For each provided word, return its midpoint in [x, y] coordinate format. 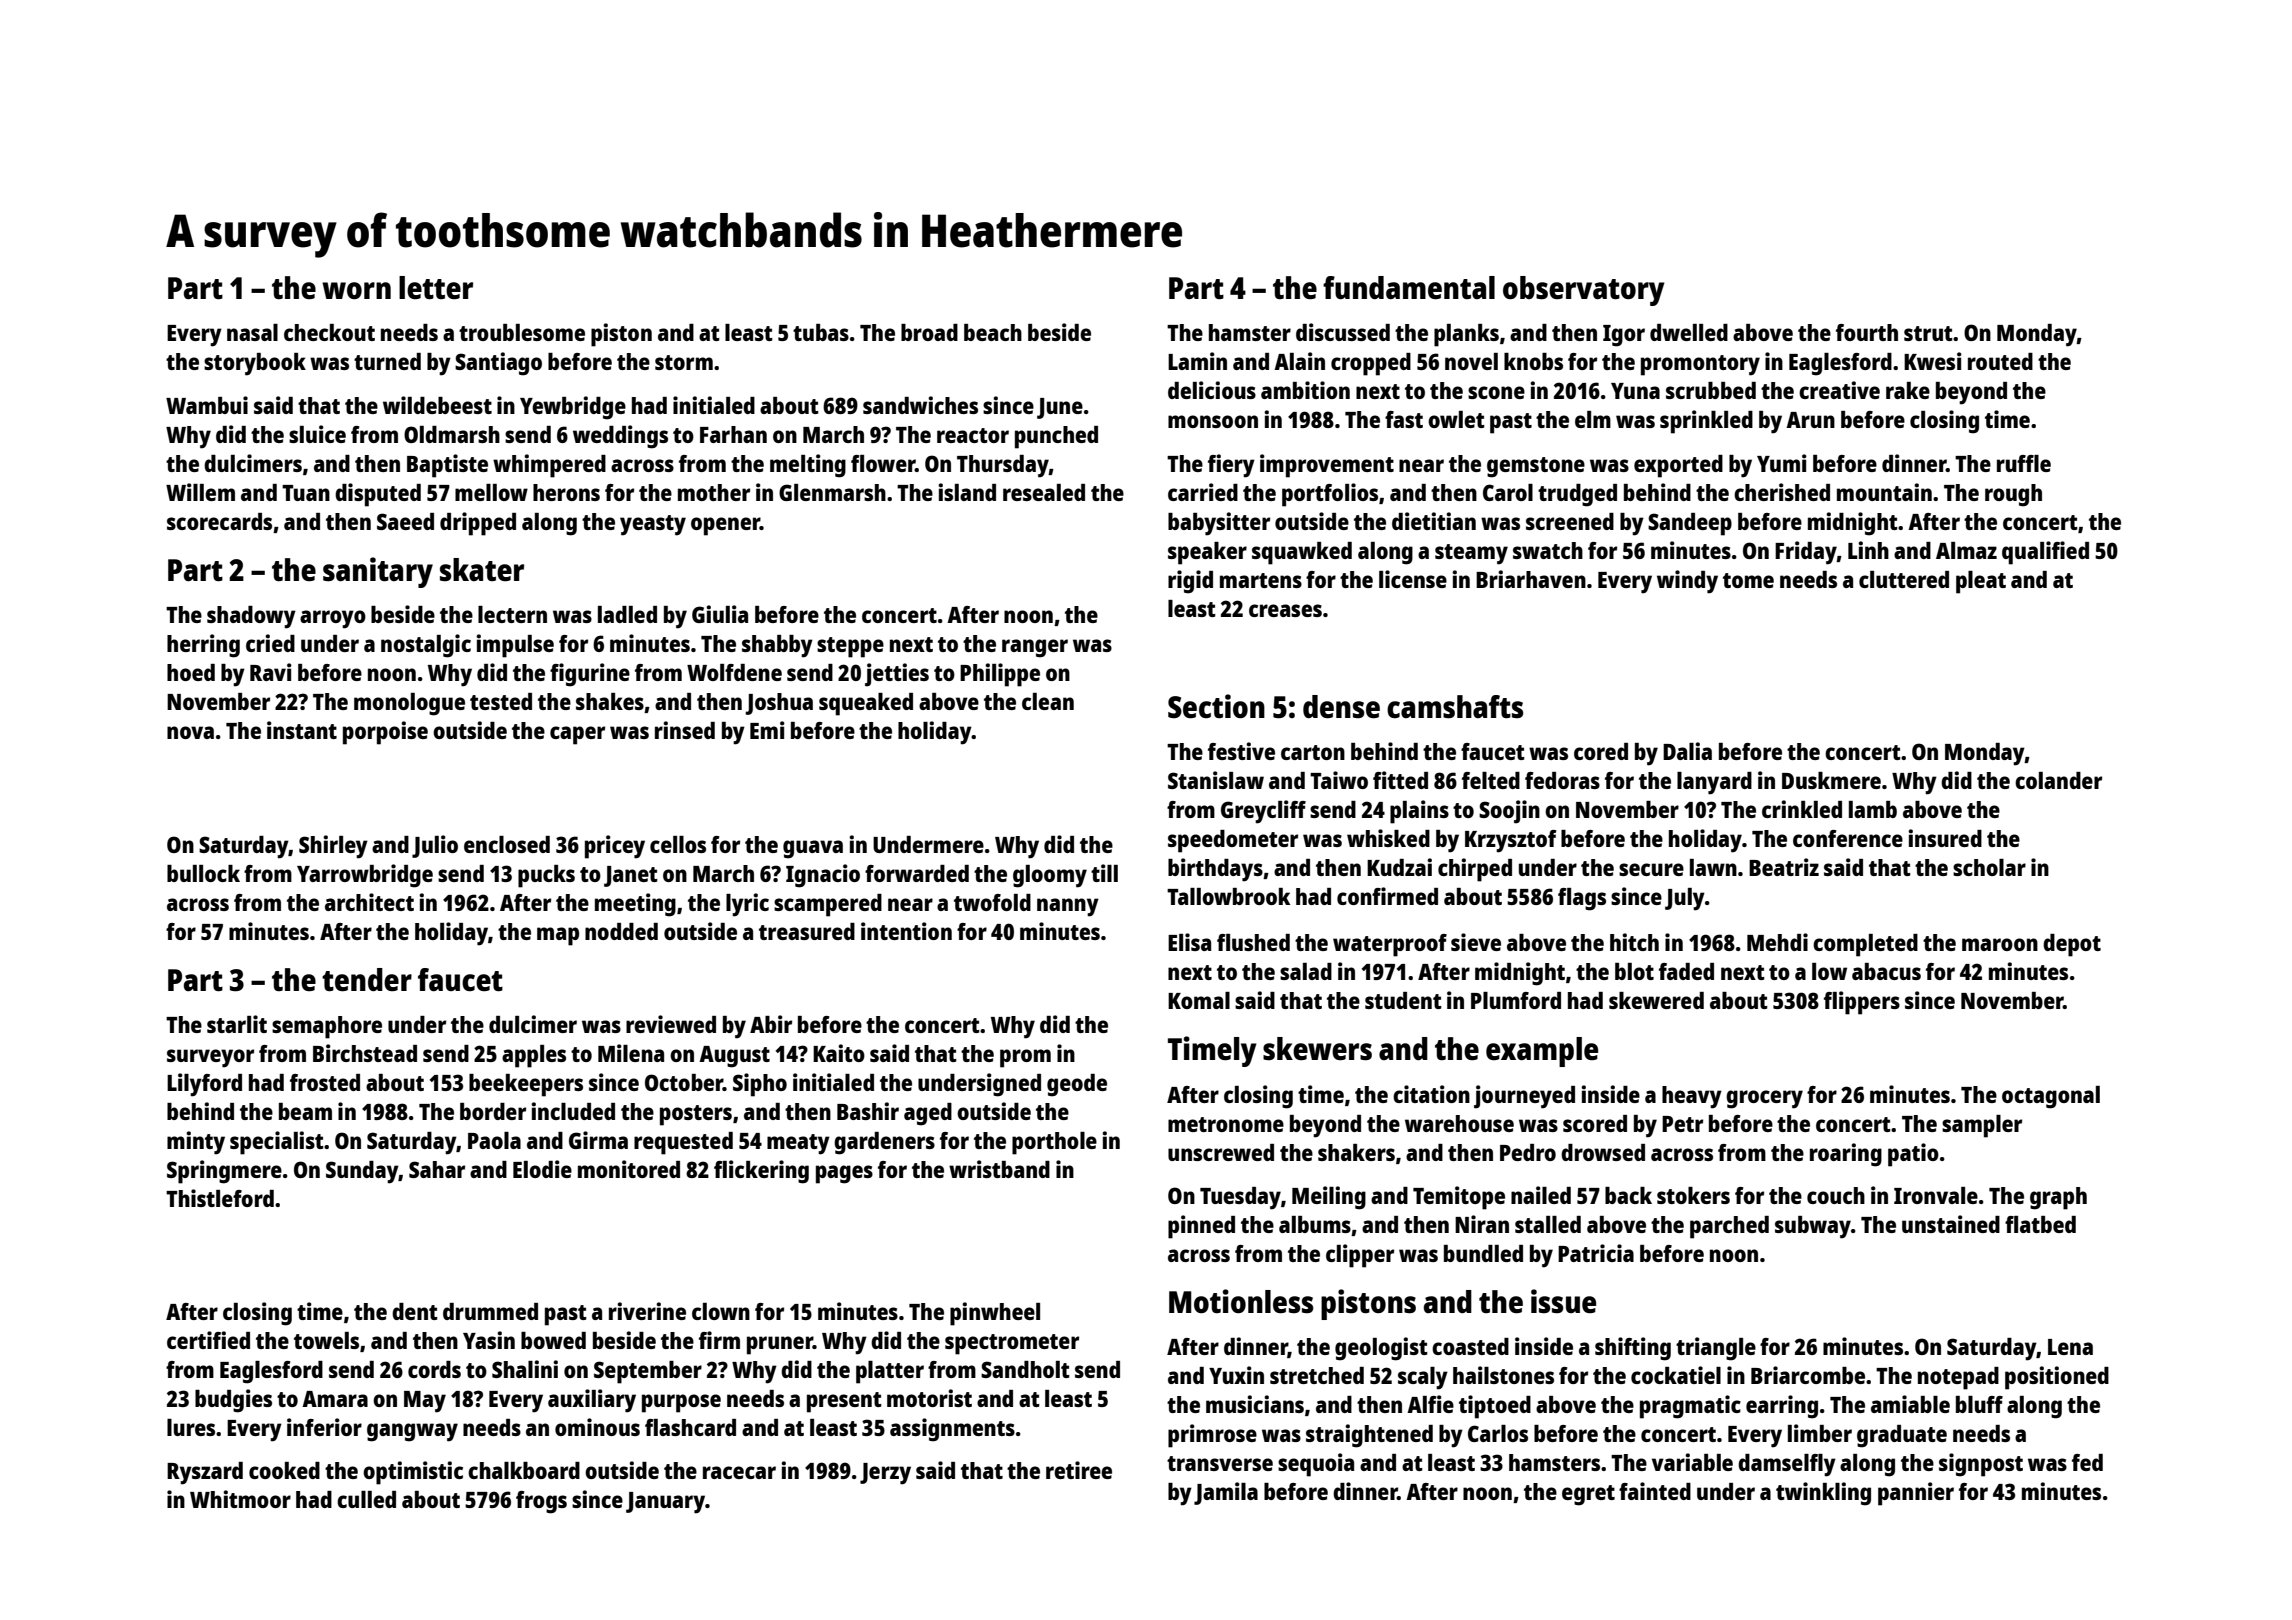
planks [1466, 335]
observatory [1584, 291]
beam [305, 1111]
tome [1748, 580]
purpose [681, 1403]
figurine [590, 675]
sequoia [1316, 1465]
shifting [1633, 1349]
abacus [1886, 971]
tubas [821, 332]
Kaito [839, 1053]
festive [1241, 751]
